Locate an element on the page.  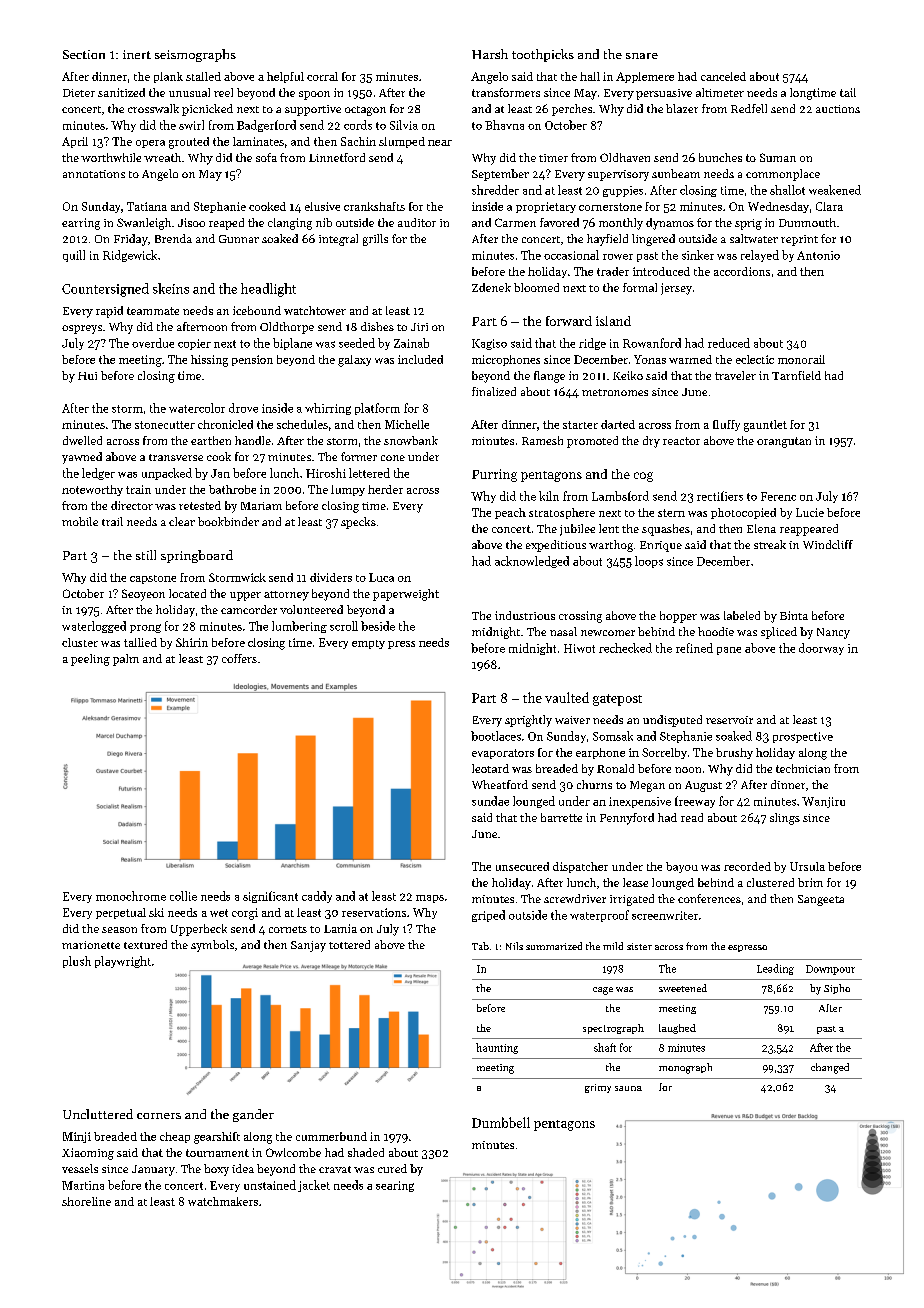
Harsh is located at coordinates (490, 54).
